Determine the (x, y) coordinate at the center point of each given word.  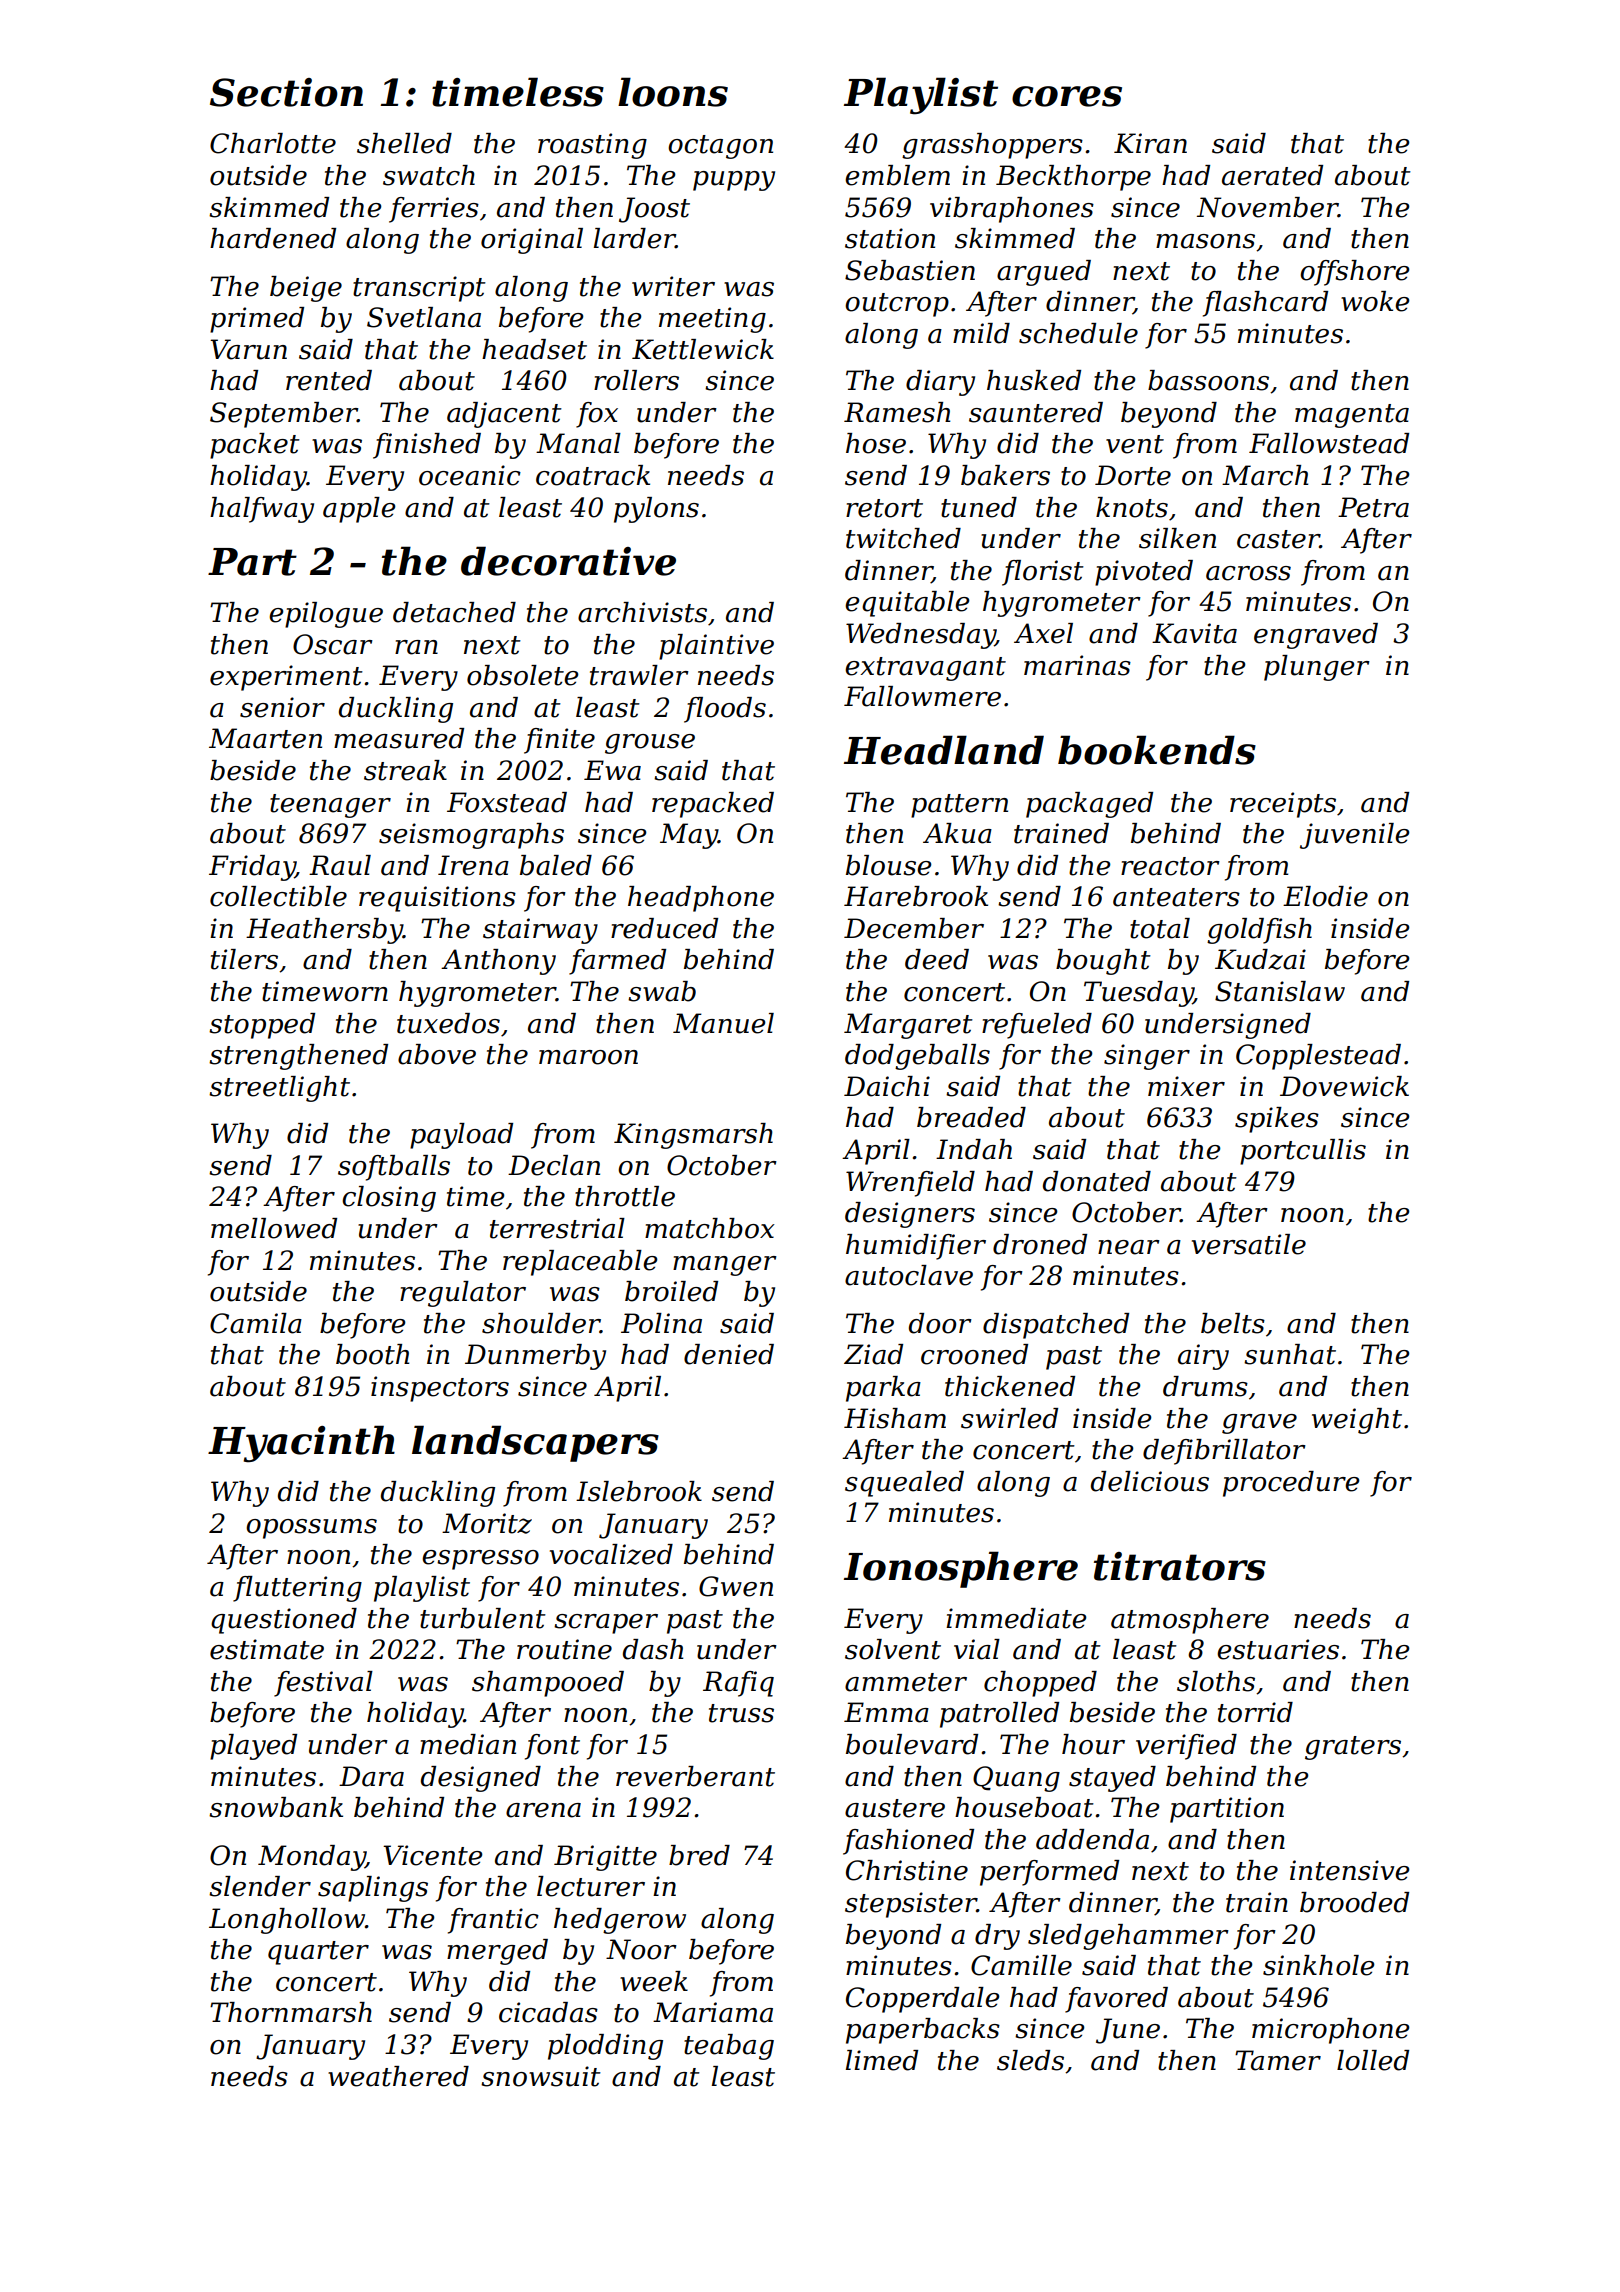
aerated (1272, 175)
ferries (434, 210)
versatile (1249, 1244)
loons (673, 92)
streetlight (279, 1089)
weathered (398, 2076)
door (940, 1323)
